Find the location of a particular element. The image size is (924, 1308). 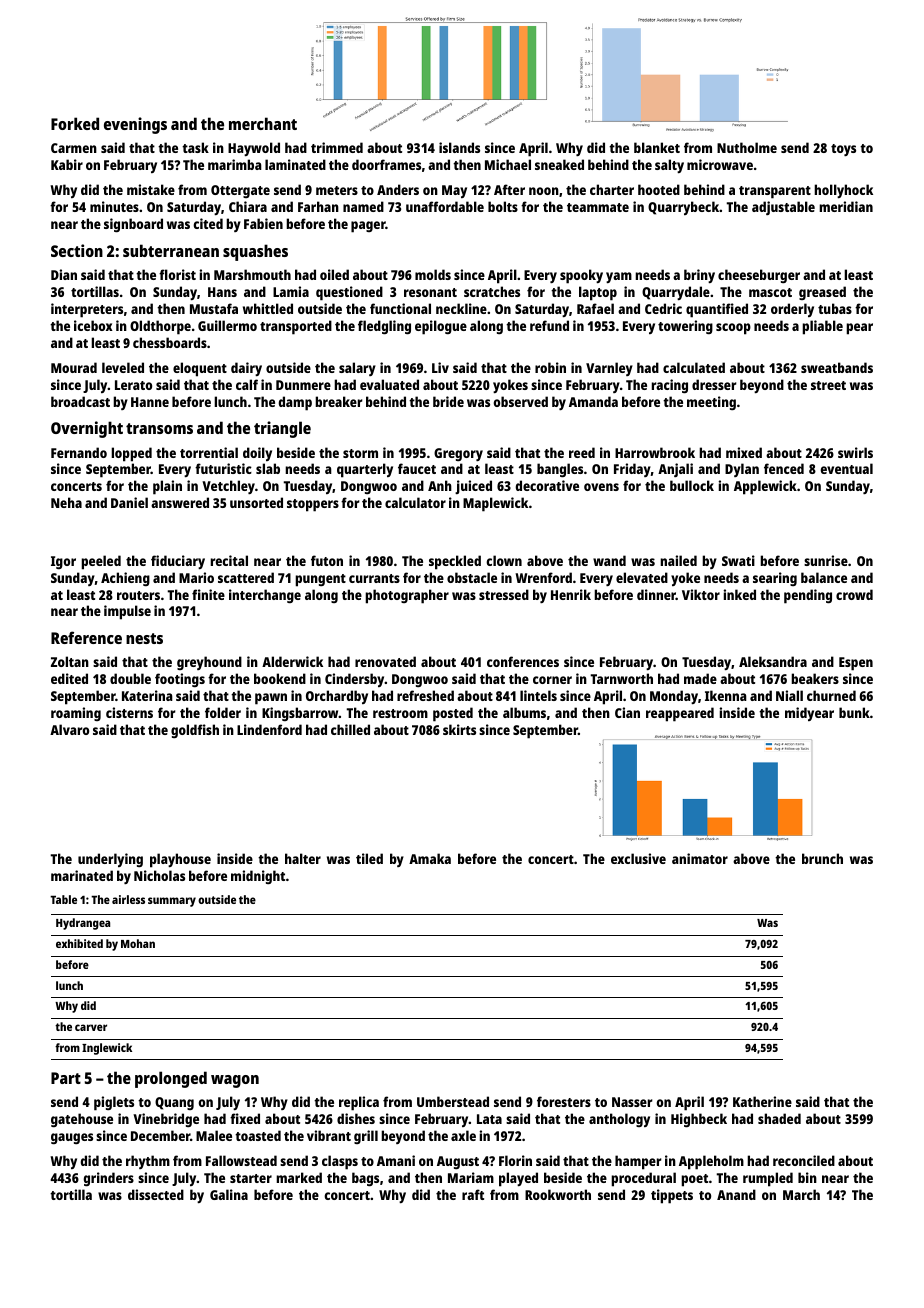

Michael is located at coordinates (508, 164).
